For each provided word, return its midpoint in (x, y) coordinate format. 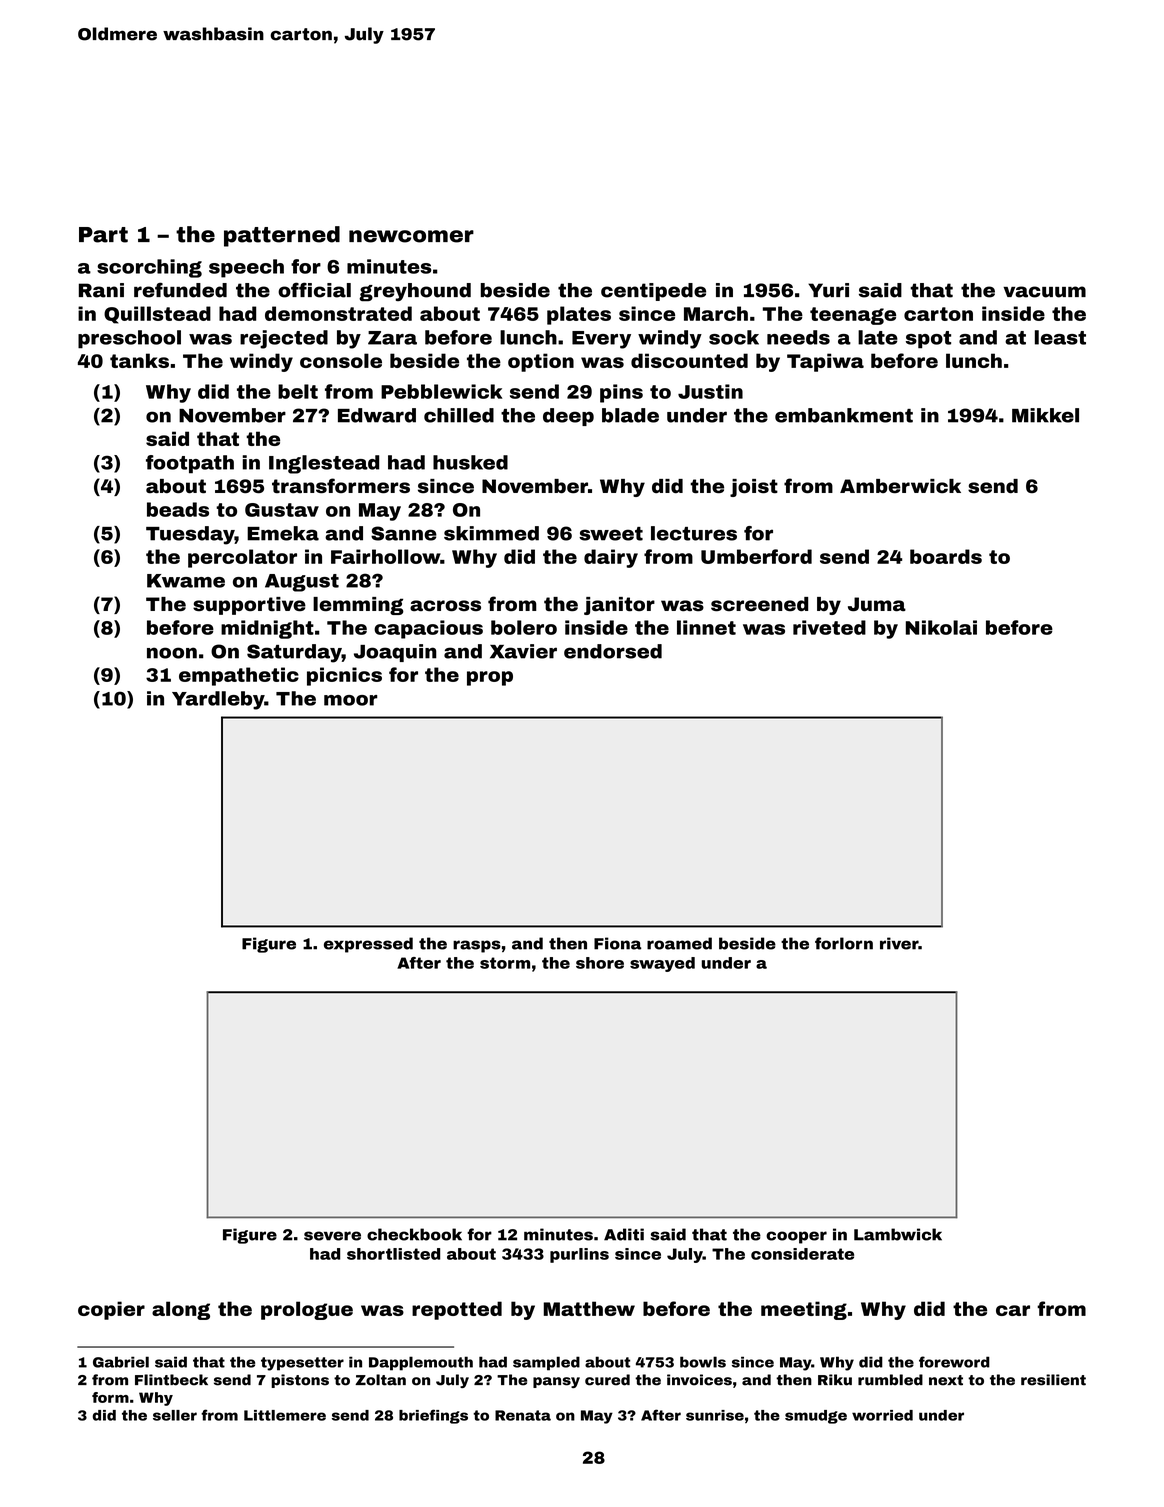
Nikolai (941, 627)
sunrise (715, 1415)
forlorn (844, 943)
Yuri (828, 290)
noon (172, 653)
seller (175, 1415)
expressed (368, 945)
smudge (816, 1417)
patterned (282, 236)
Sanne (404, 533)
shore (600, 963)
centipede (653, 292)
